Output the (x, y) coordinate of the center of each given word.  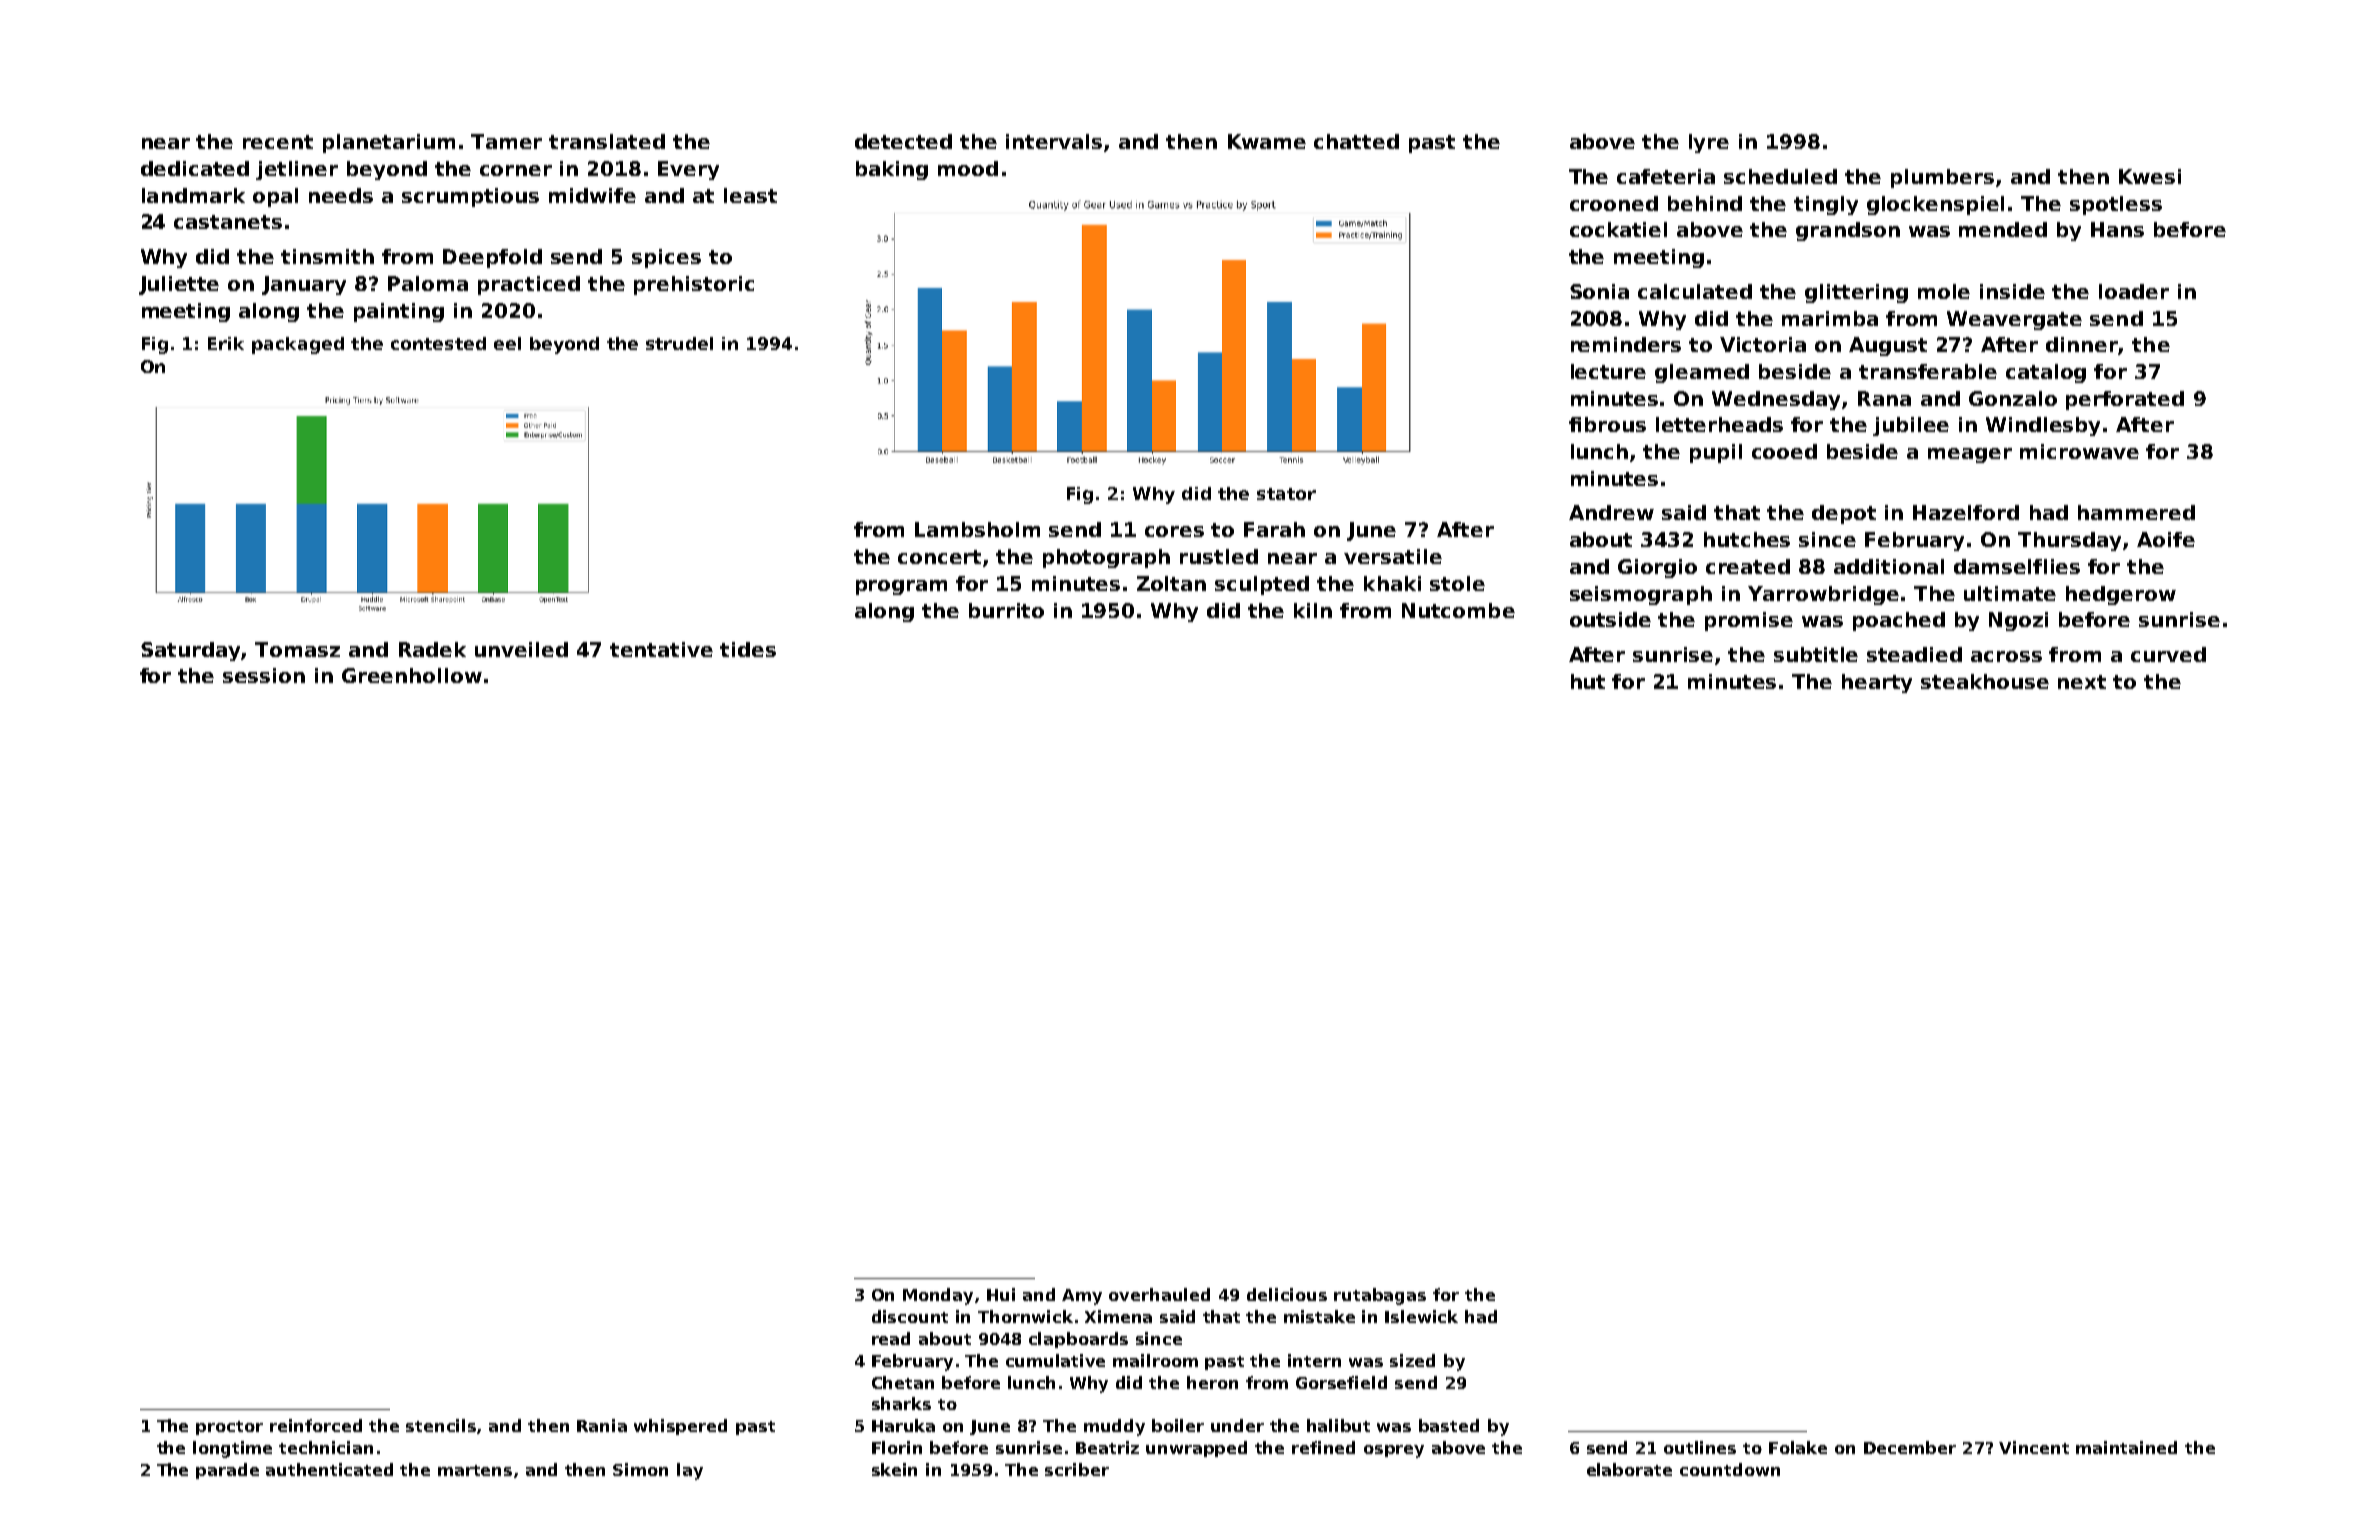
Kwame (1267, 141)
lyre (1709, 143)
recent (278, 142)
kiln (1313, 610)
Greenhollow (412, 675)
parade (227, 1471)
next (2082, 682)
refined (1323, 1447)
